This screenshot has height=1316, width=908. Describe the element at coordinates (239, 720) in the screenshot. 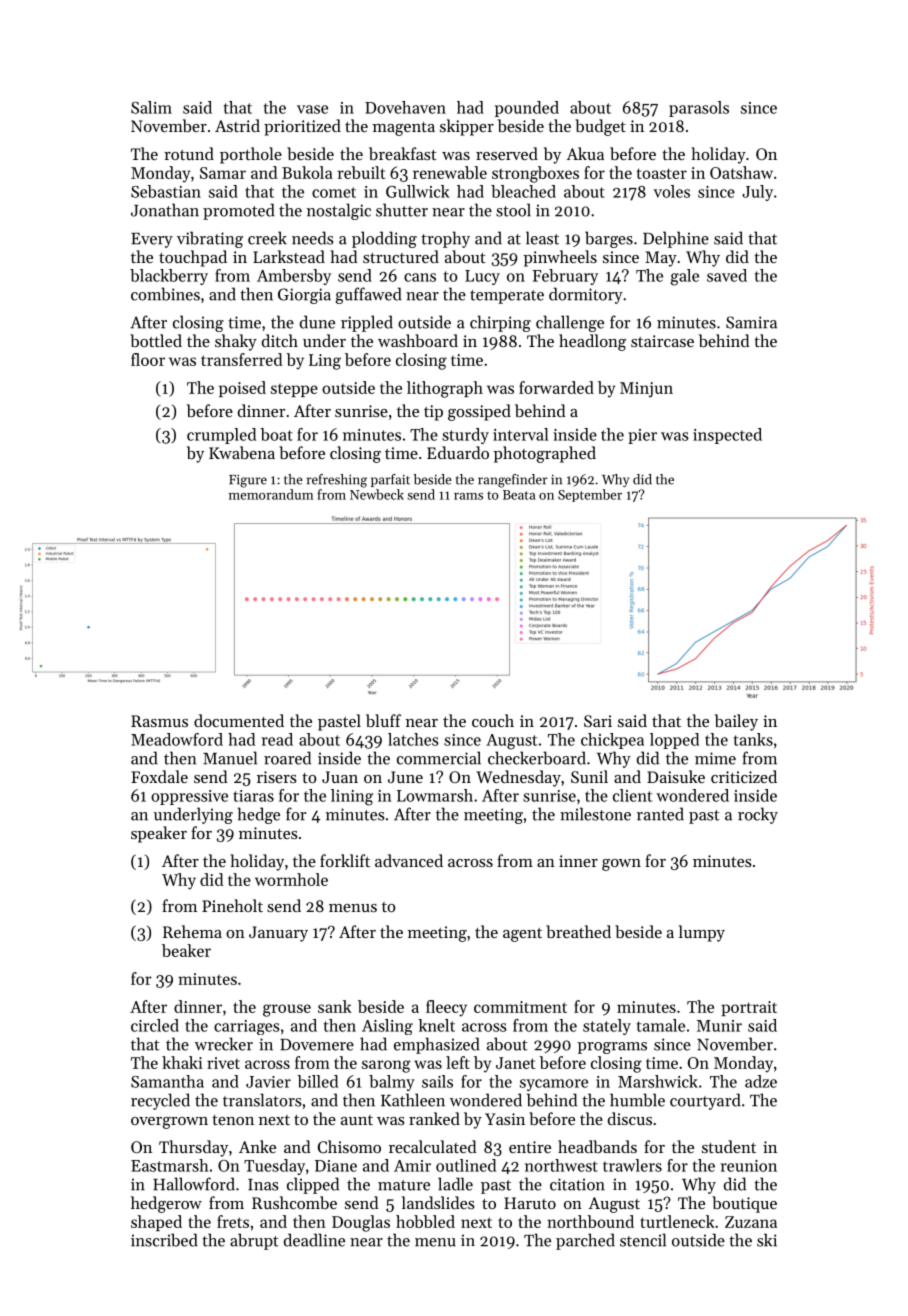

I see `documented` at that location.
